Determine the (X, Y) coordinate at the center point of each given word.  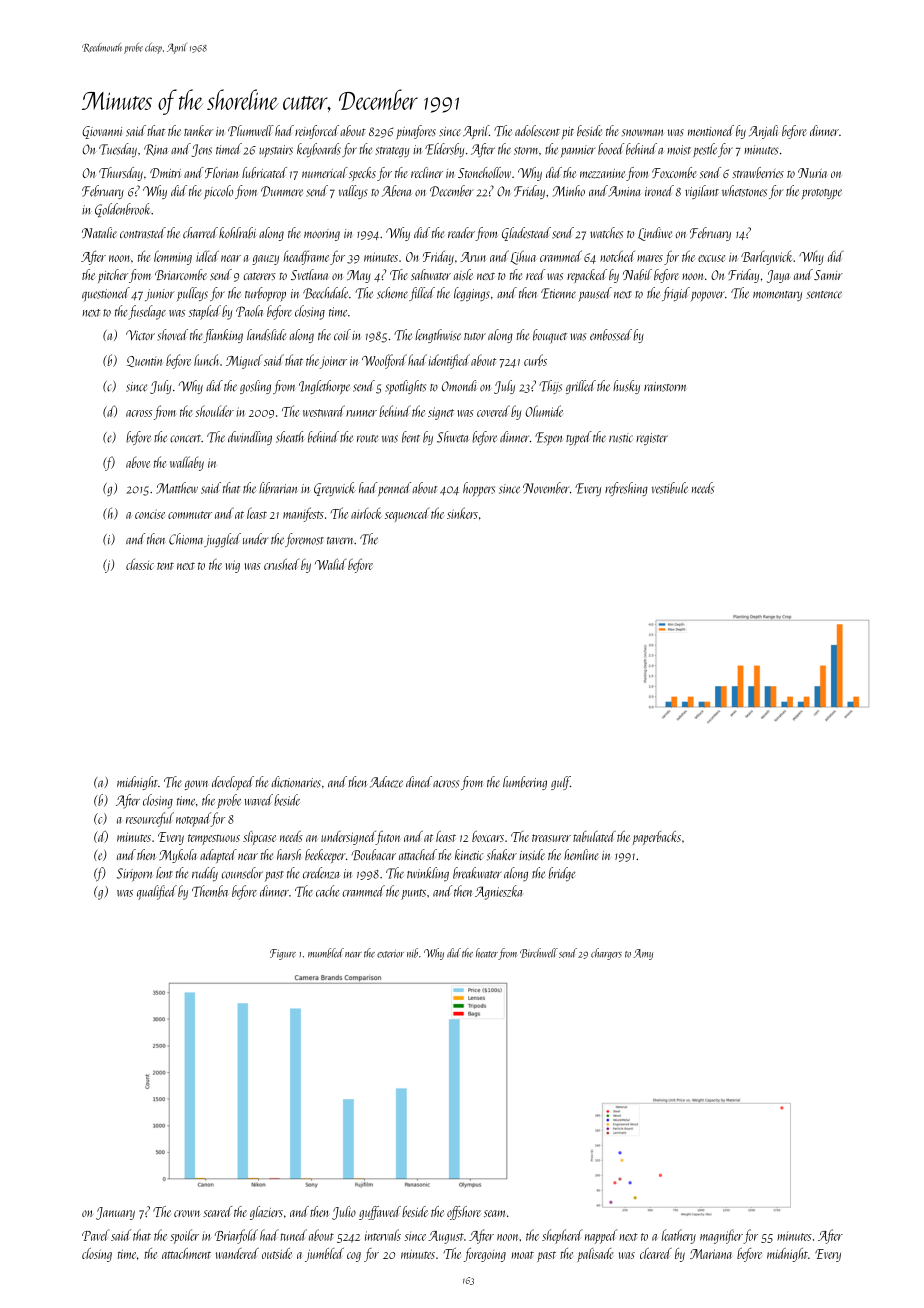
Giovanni (102, 132)
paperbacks (657, 838)
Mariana (711, 1254)
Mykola (178, 856)
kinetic (469, 854)
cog (354, 1257)
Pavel (96, 1235)
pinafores (416, 132)
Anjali (763, 132)
